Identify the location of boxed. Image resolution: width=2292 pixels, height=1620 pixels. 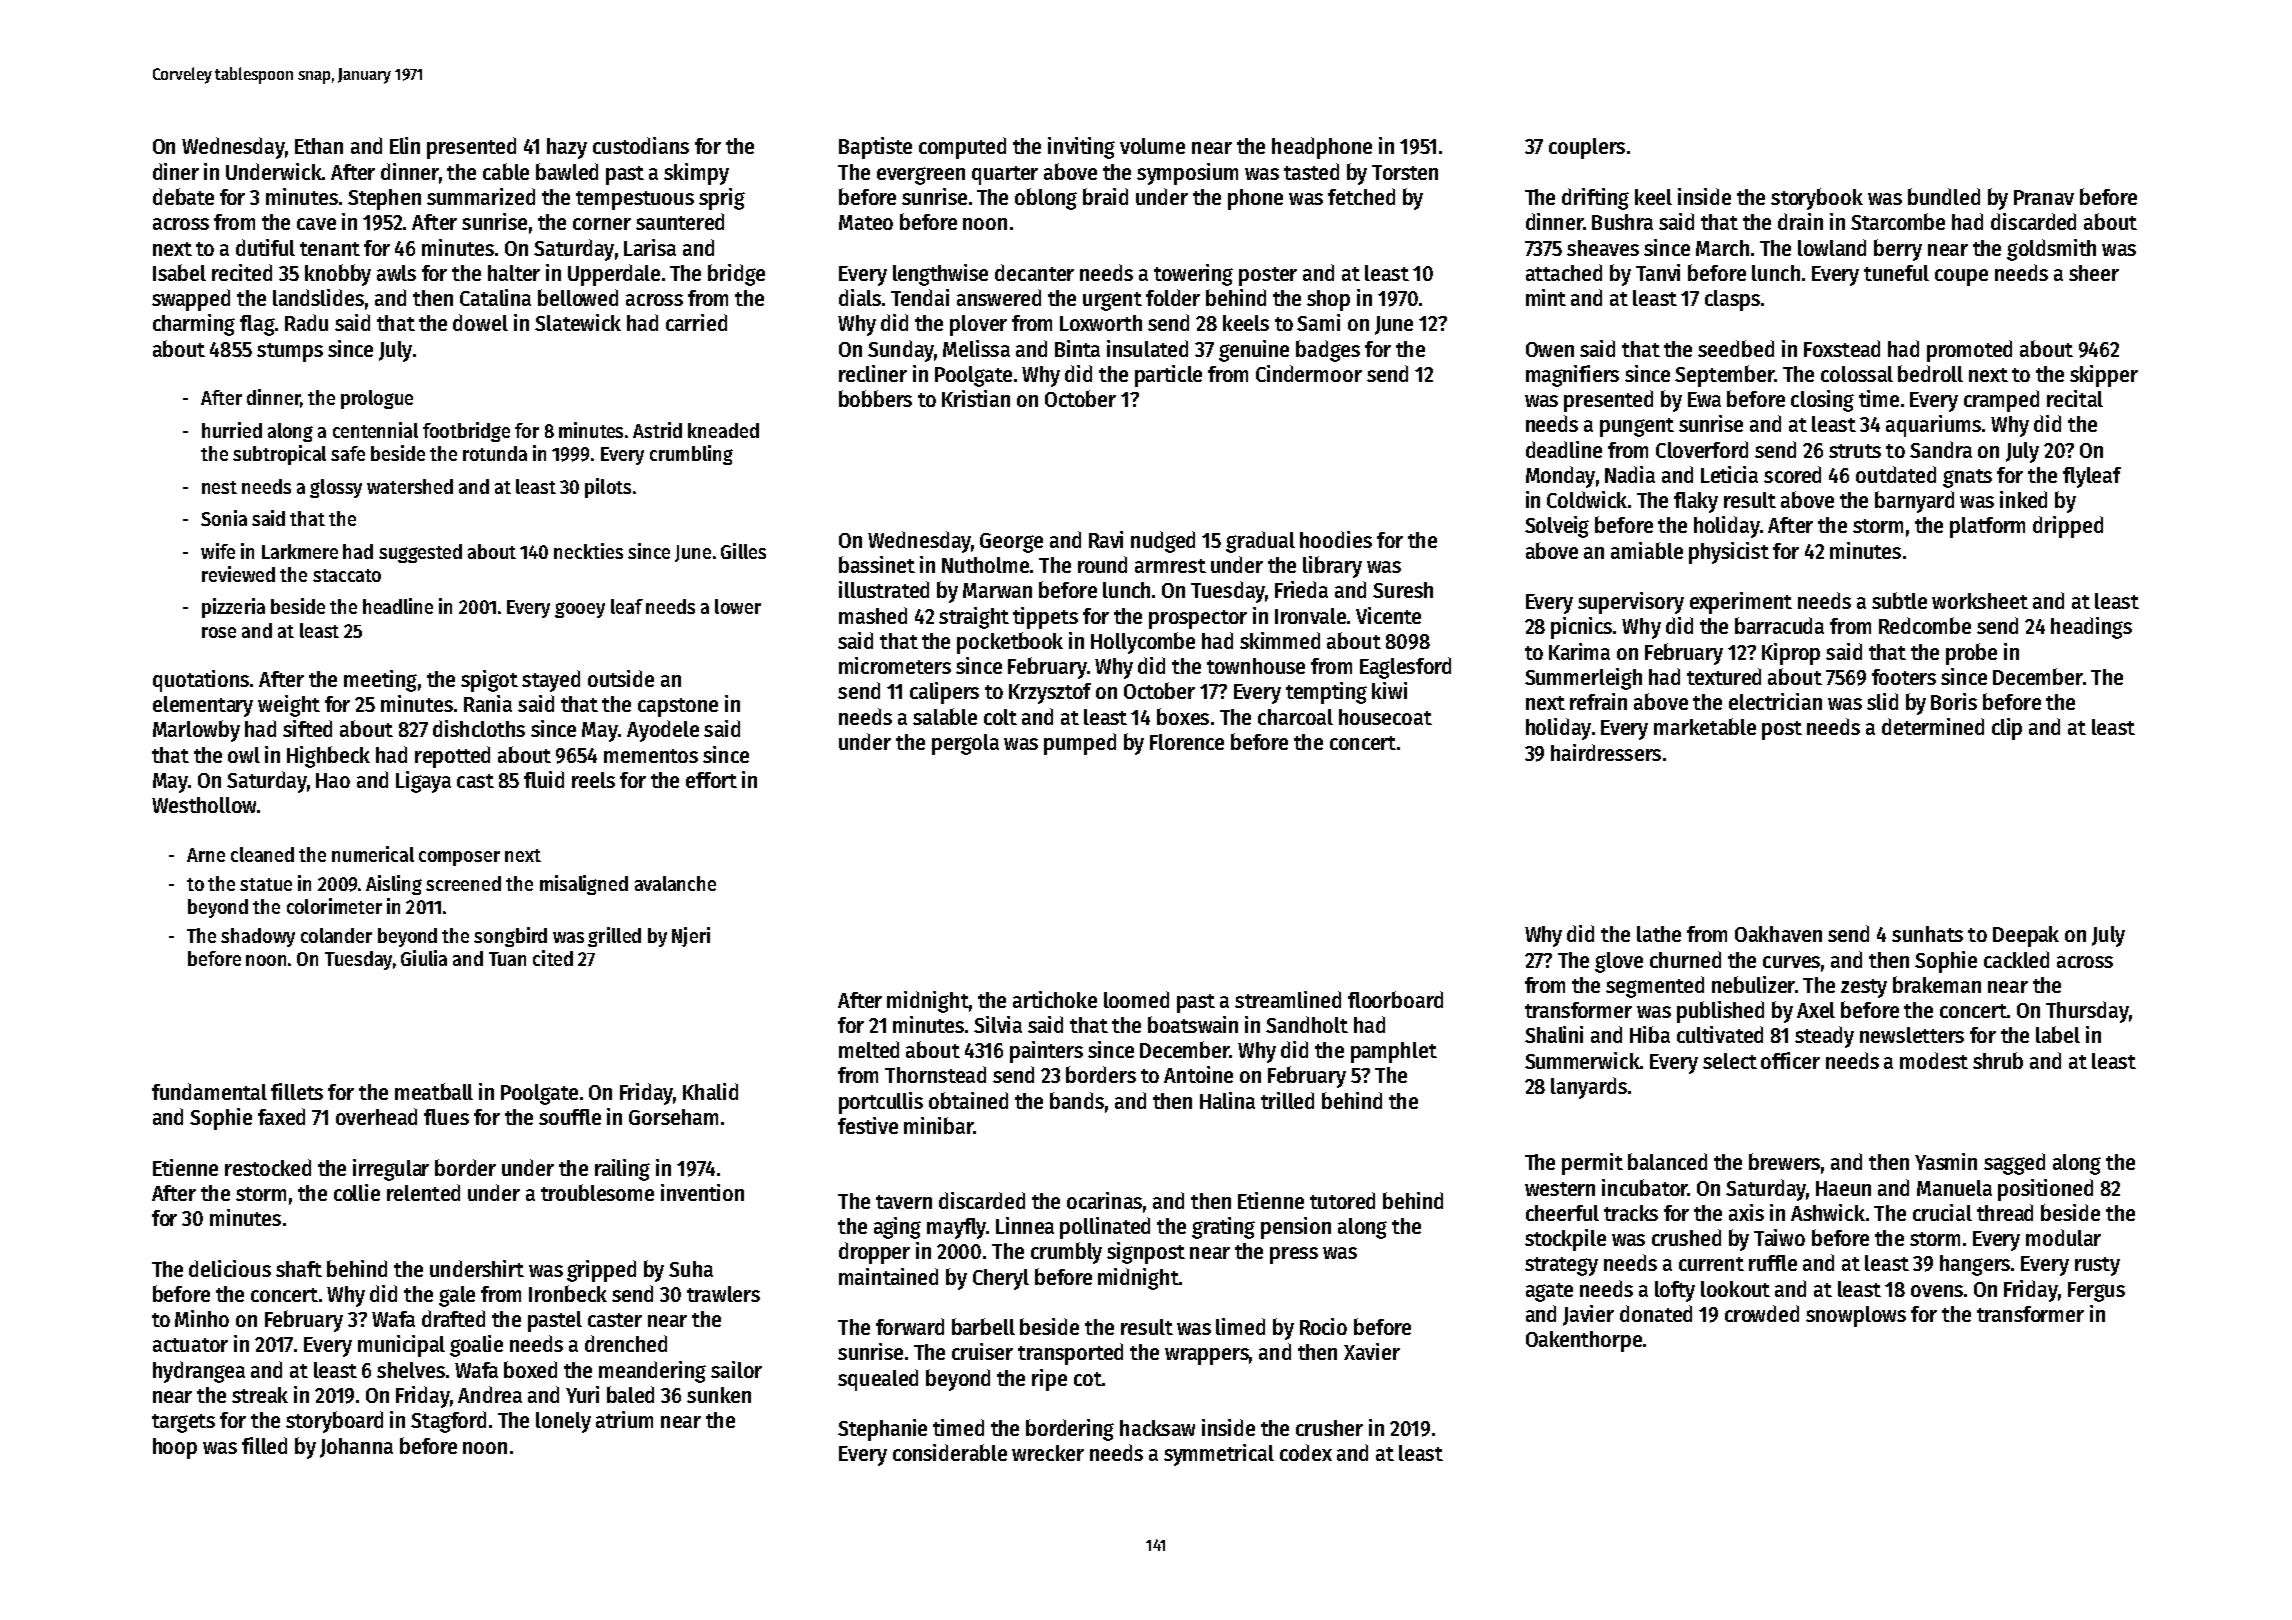
(530, 1369).
